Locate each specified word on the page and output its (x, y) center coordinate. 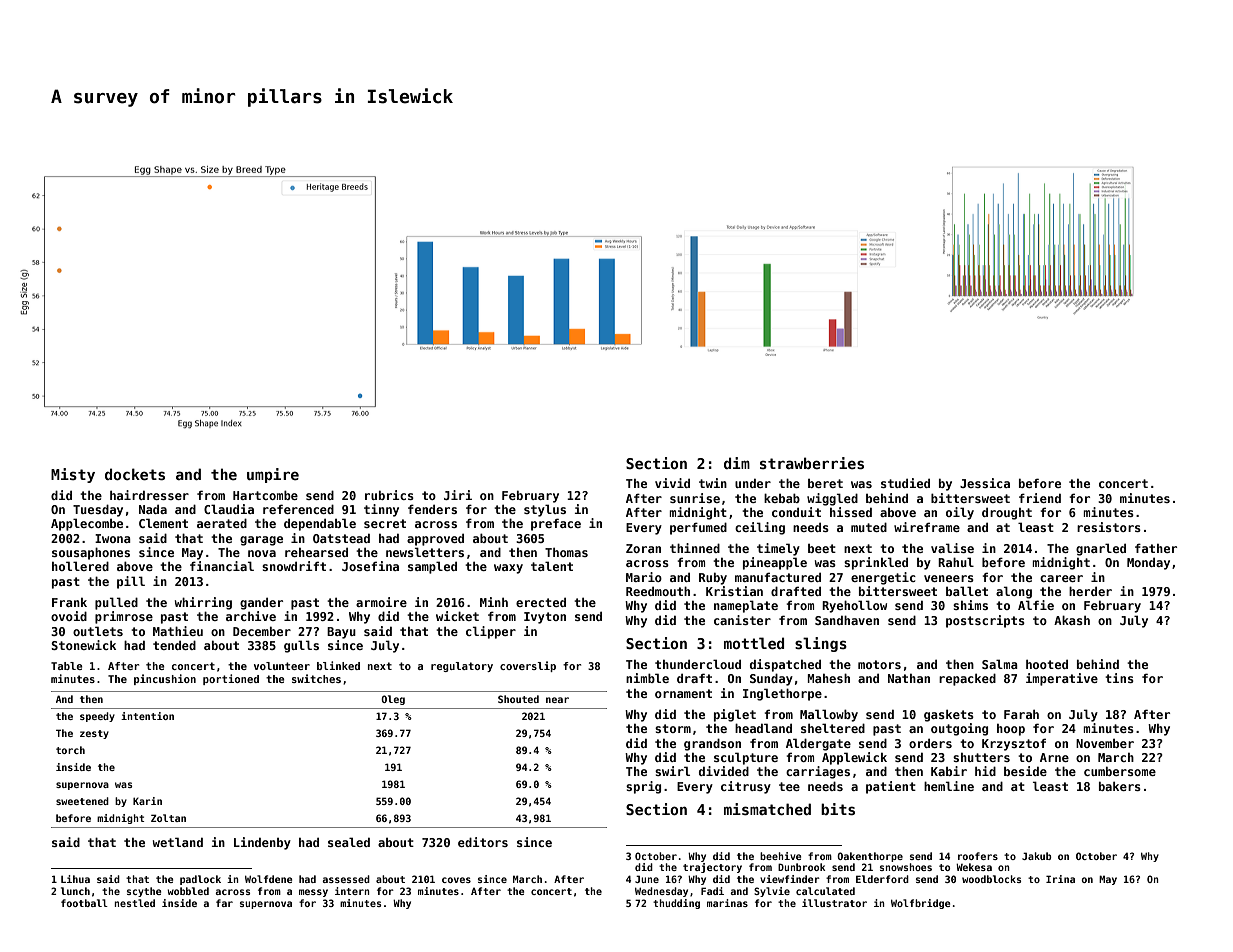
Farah (1021, 714)
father (1156, 548)
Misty (73, 475)
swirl (672, 771)
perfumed (698, 528)
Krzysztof (1014, 745)
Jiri (458, 495)
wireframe (927, 527)
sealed (349, 842)
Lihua (75, 879)
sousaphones (91, 553)
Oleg (393, 700)
